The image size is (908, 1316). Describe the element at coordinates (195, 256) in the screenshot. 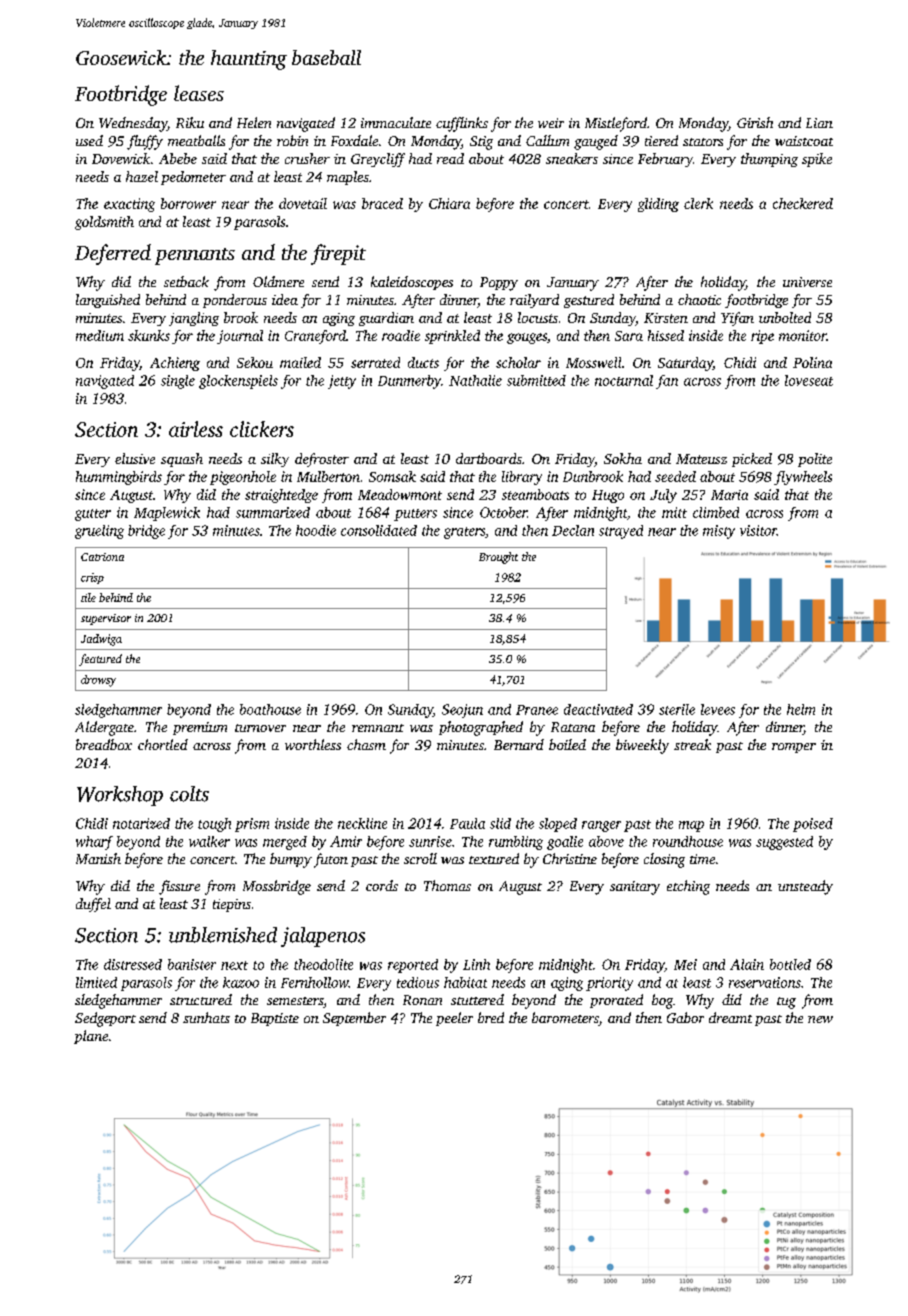

I see `pennants` at that location.
